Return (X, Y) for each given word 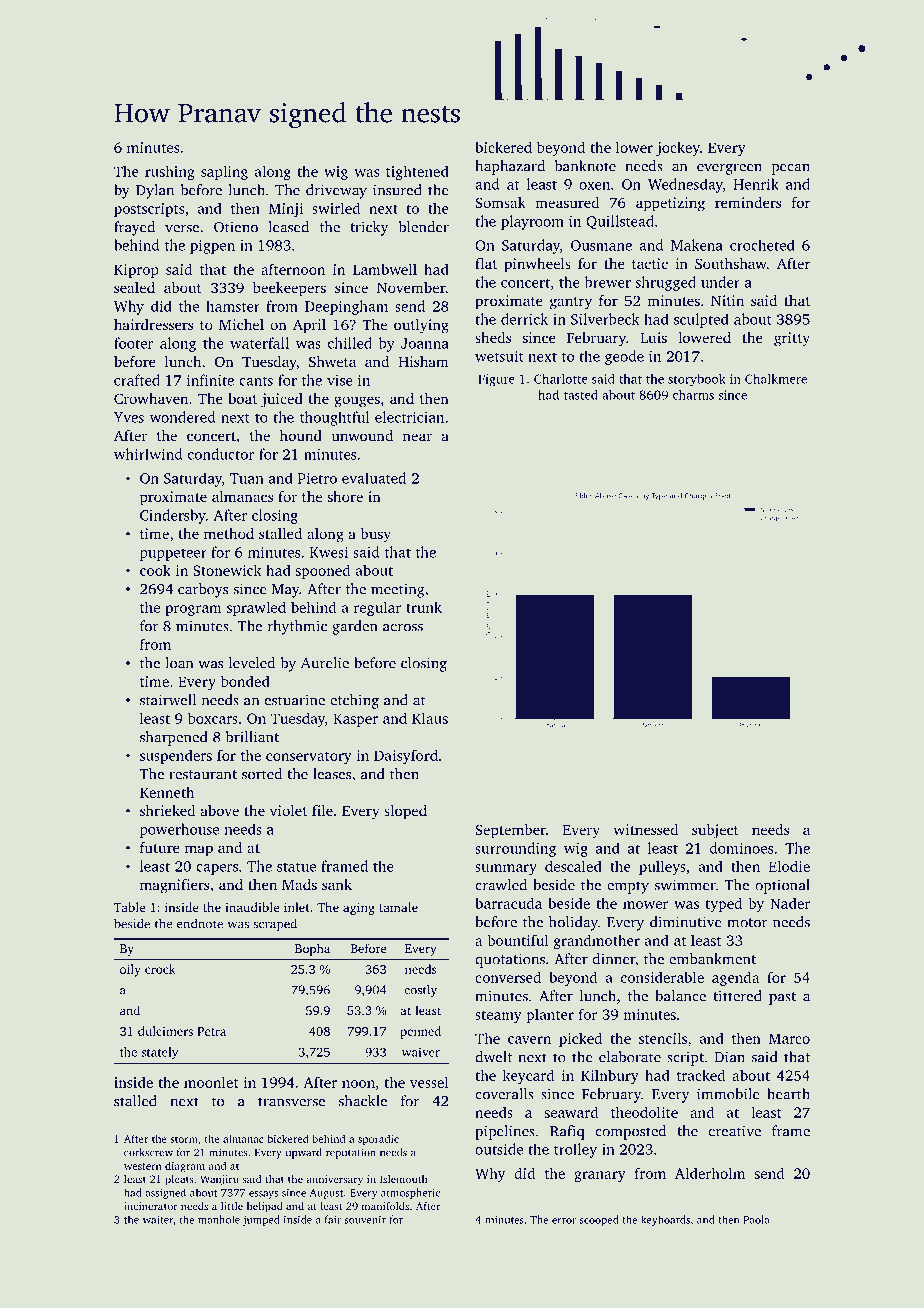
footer (133, 343)
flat (486, 263)
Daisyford (406, 756)
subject (715, 831)
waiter (158, 1220)
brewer (608, 282)
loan (179, 663)
